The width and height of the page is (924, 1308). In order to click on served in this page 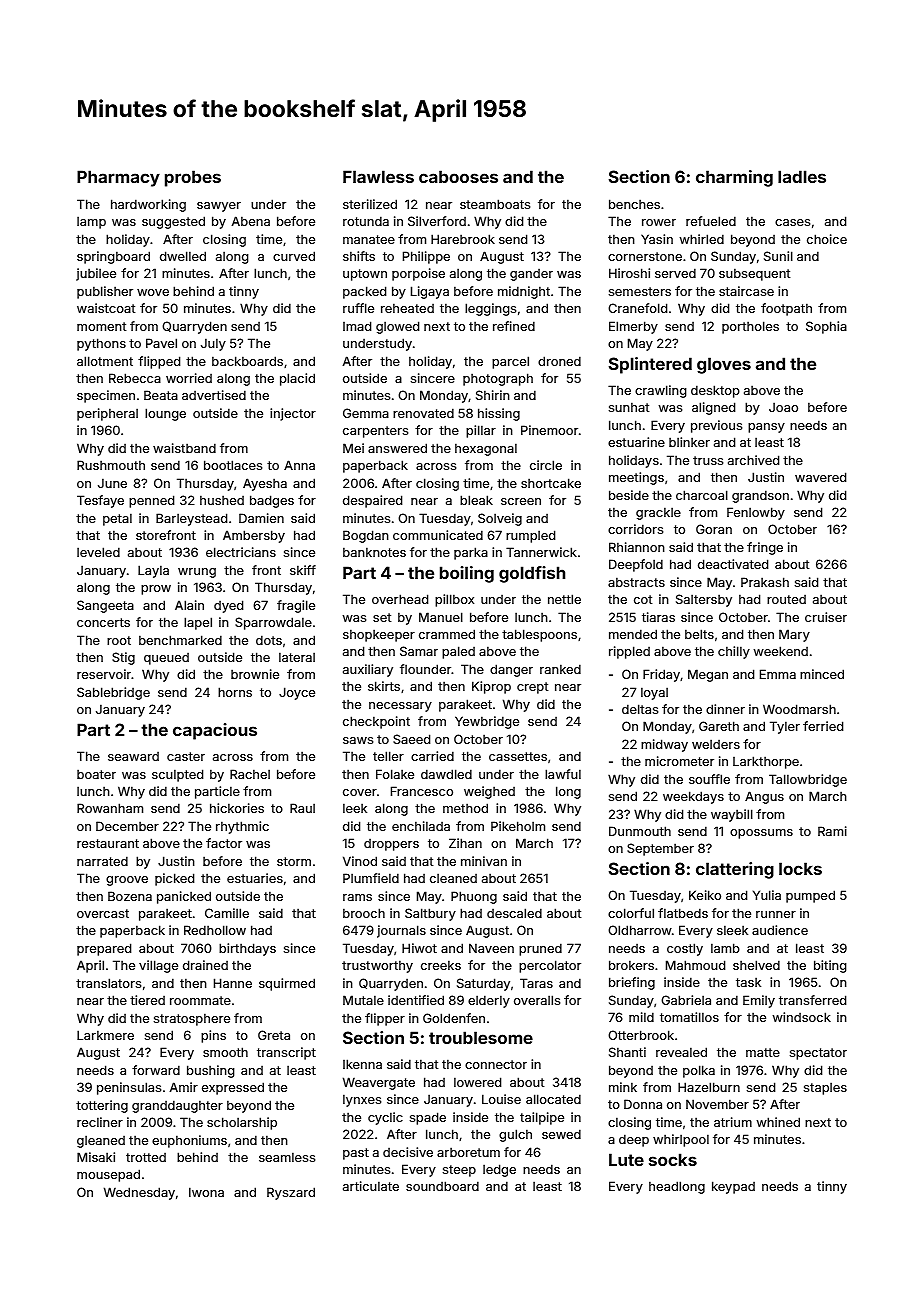, I will do `click(675, 273)`.
